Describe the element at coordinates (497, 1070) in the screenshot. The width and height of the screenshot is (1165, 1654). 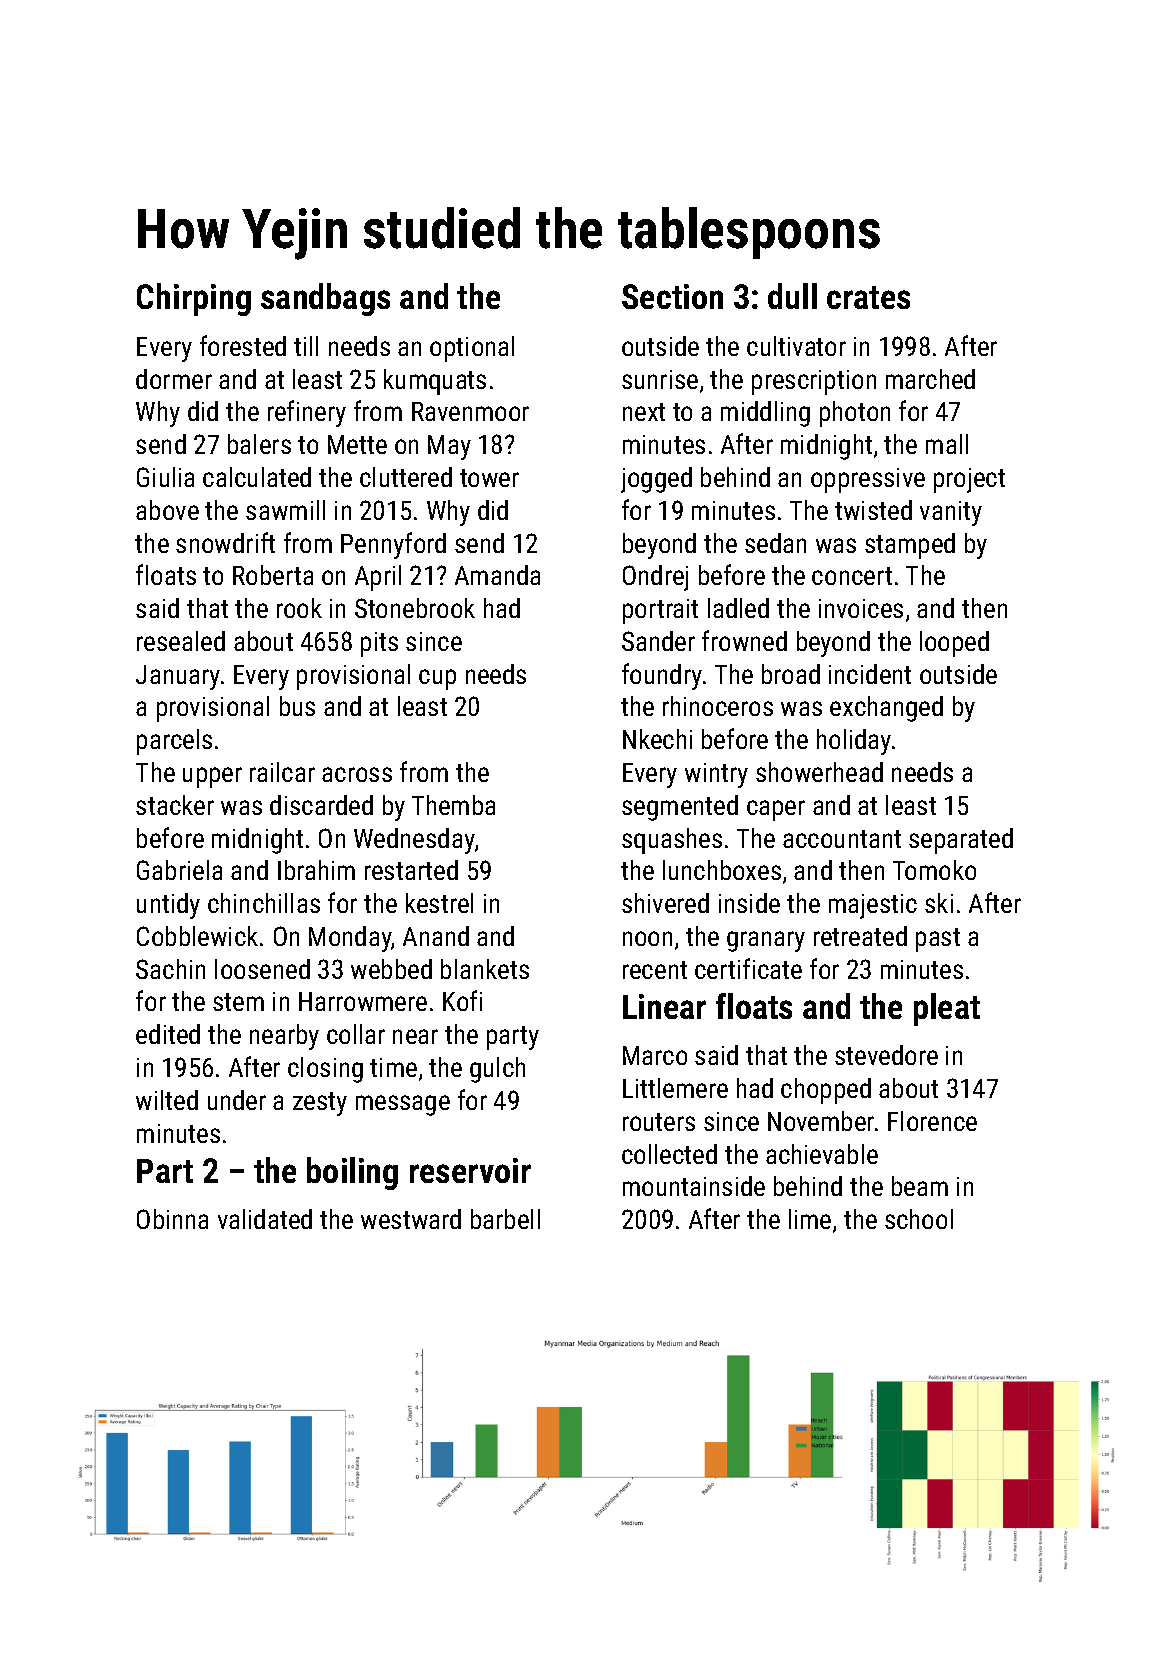
I see `gulch` at that location.
